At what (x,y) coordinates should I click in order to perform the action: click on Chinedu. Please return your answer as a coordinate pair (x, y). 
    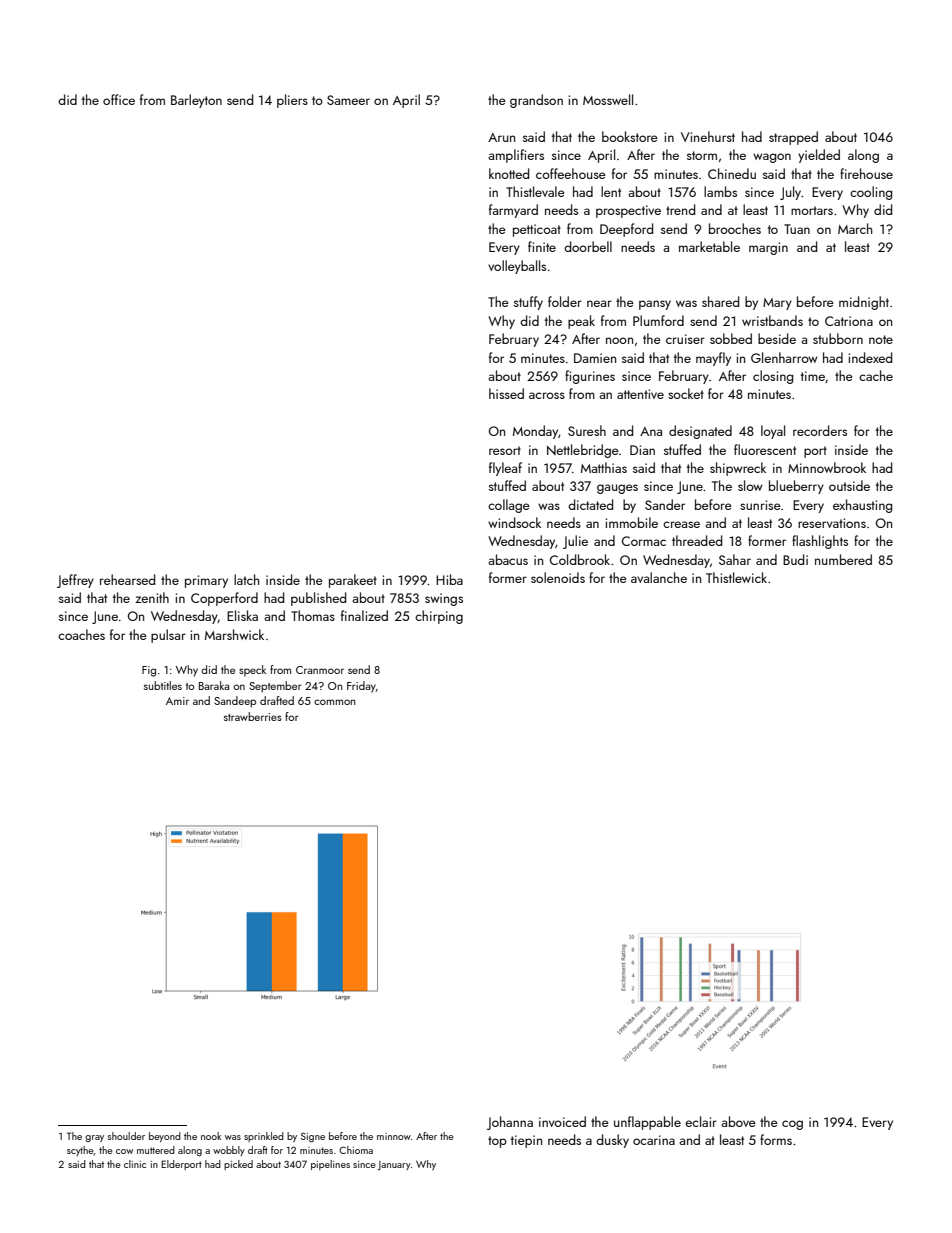
    Looking at the image, I should click on (732, 173).
